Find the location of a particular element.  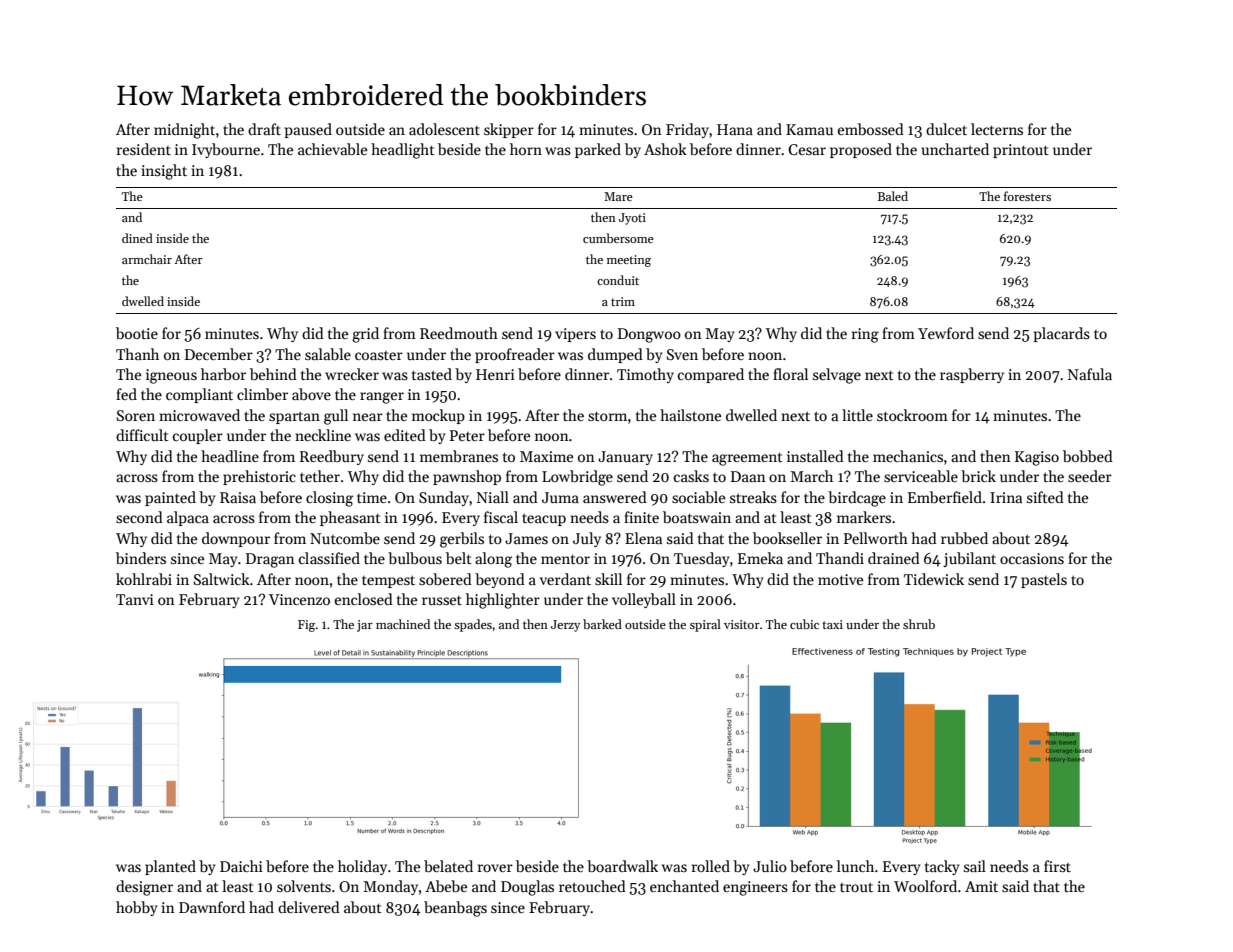

draft is located at coordinates (264, 129).
